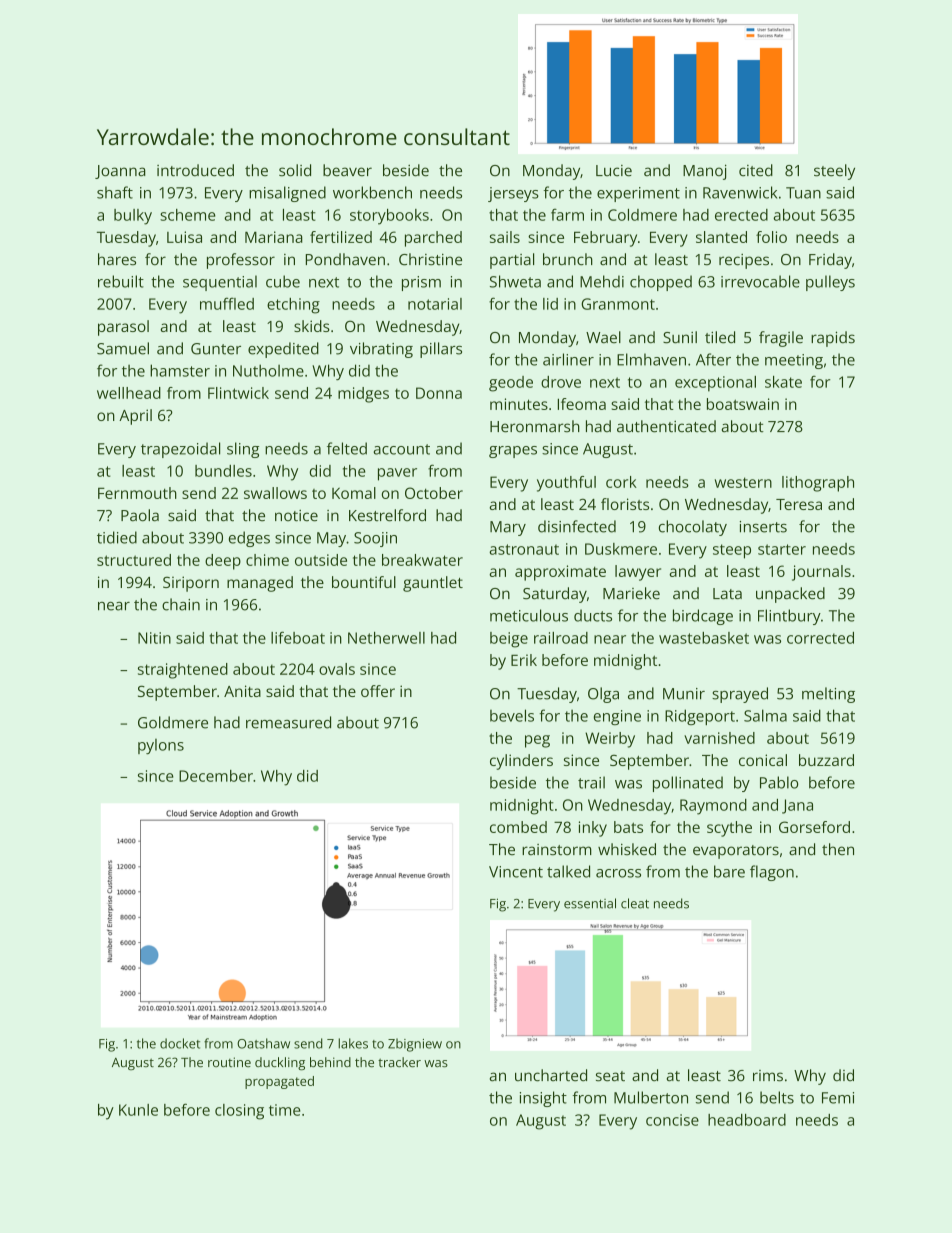 This document has height=1233, width=952. Describe the element at coordinates (364, 582) in the document. I see `bountiful` at that location.
